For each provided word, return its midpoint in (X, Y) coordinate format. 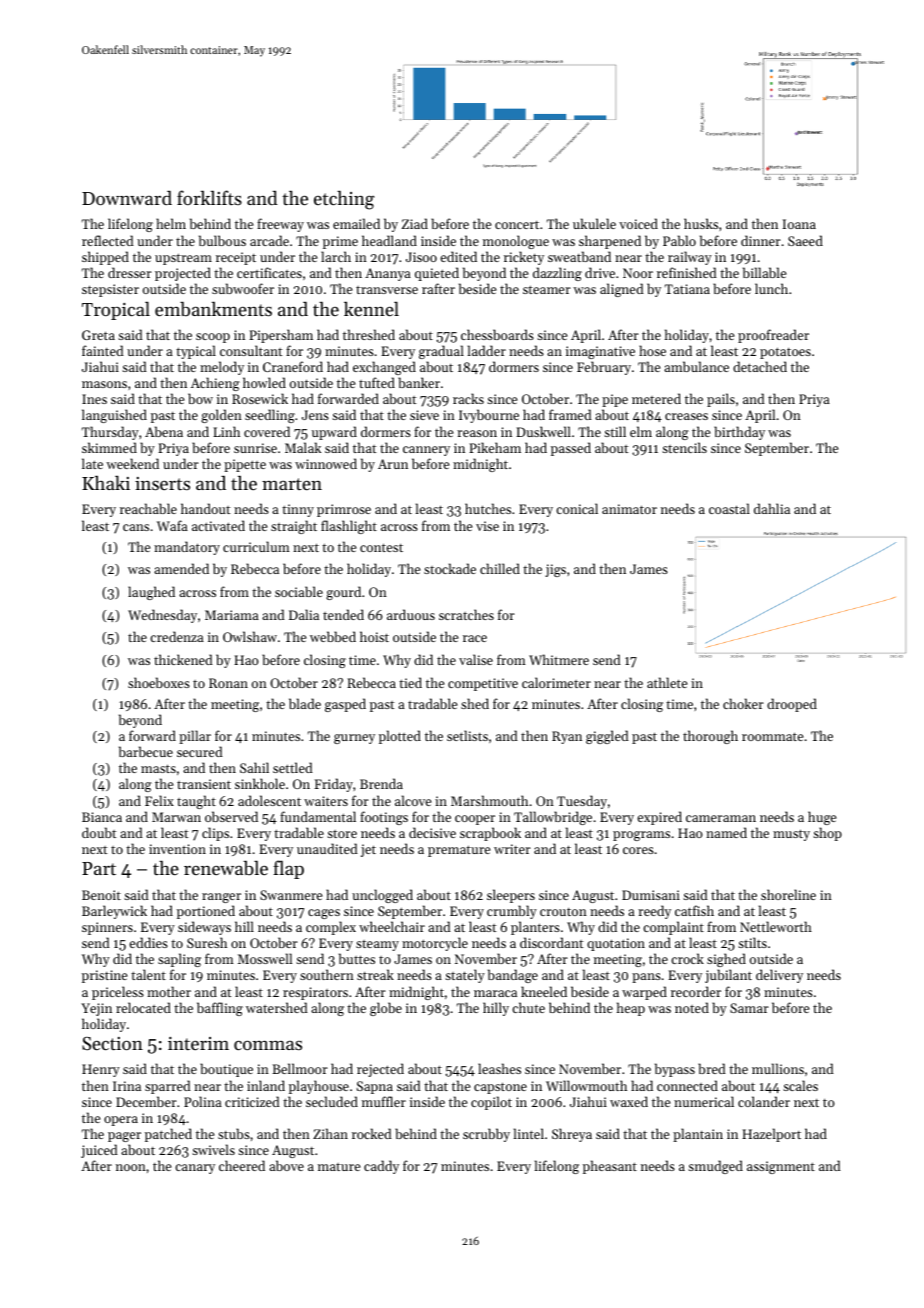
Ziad (415, 223)
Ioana (799, 224)
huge (822, 818)
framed (570, 414)
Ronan (228, 683)
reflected (108, 240)
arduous (411, 614)
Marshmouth (489, 800)
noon (131, 1167)
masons (104, 384)
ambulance (696, 366)
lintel (529, 1133)
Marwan (176, 817)
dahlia (772, 508)
